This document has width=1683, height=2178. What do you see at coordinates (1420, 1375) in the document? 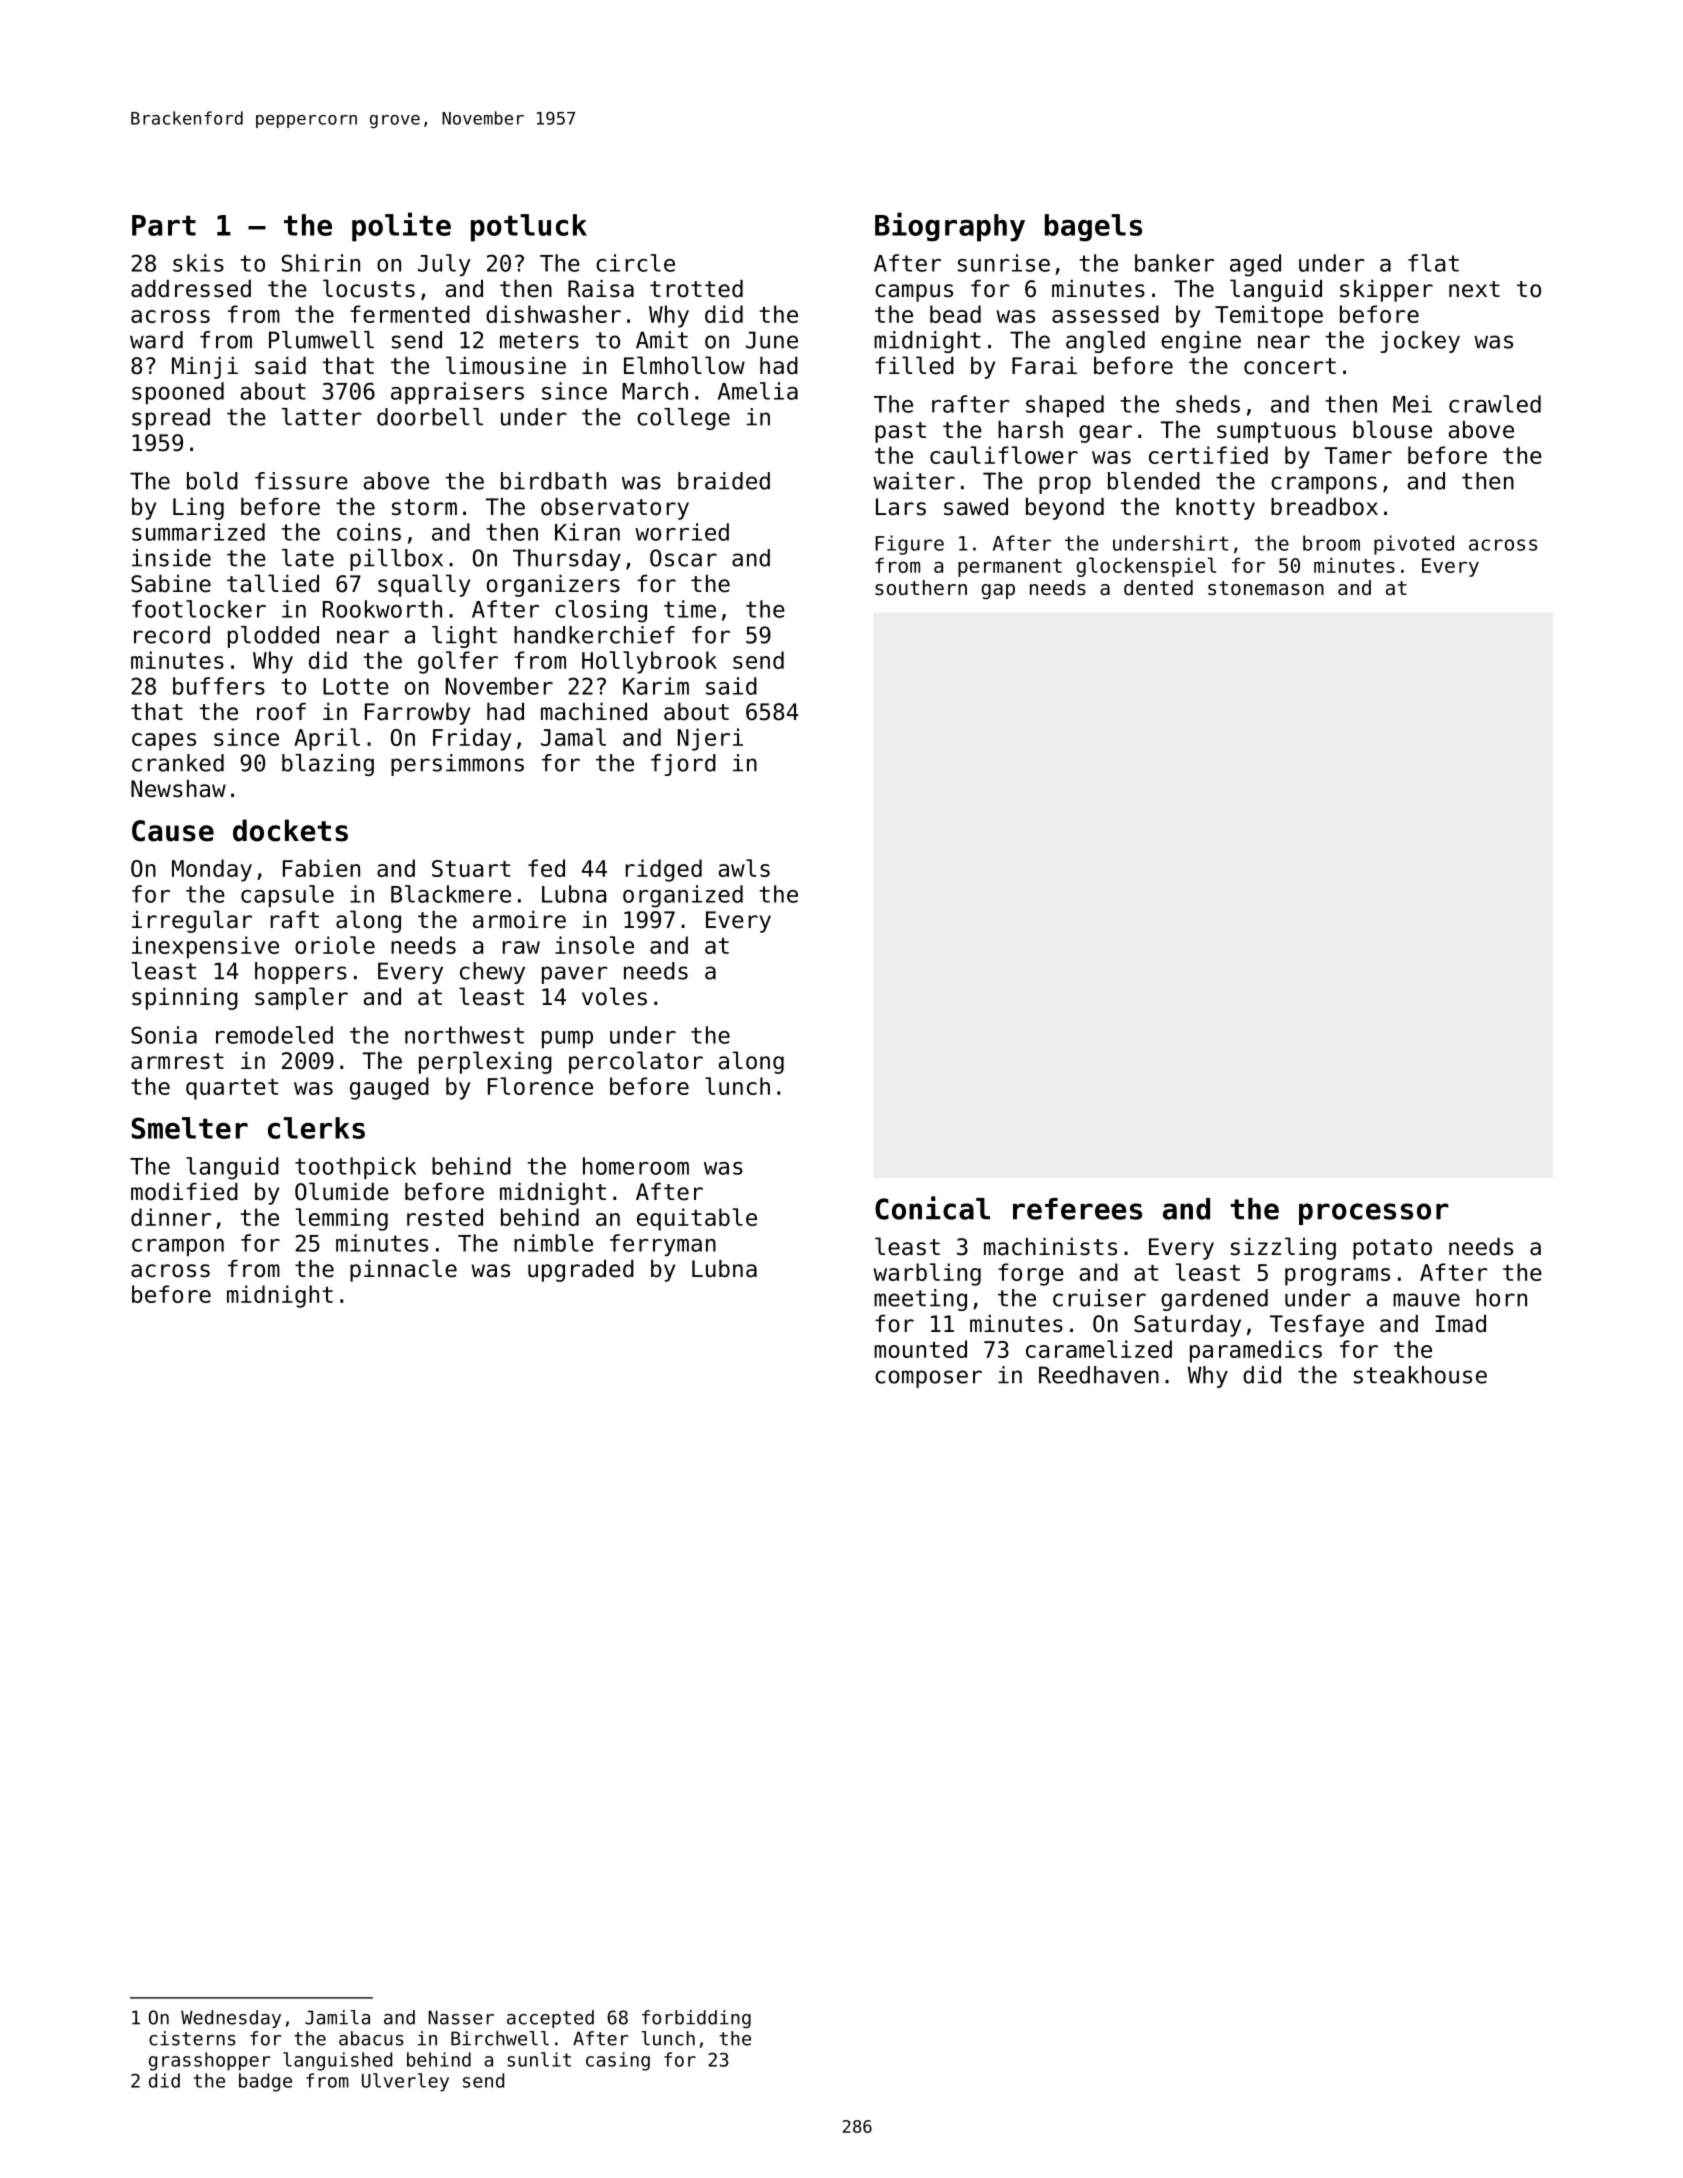
I see `steakhouse` at bounding box center [1420, 1375].
